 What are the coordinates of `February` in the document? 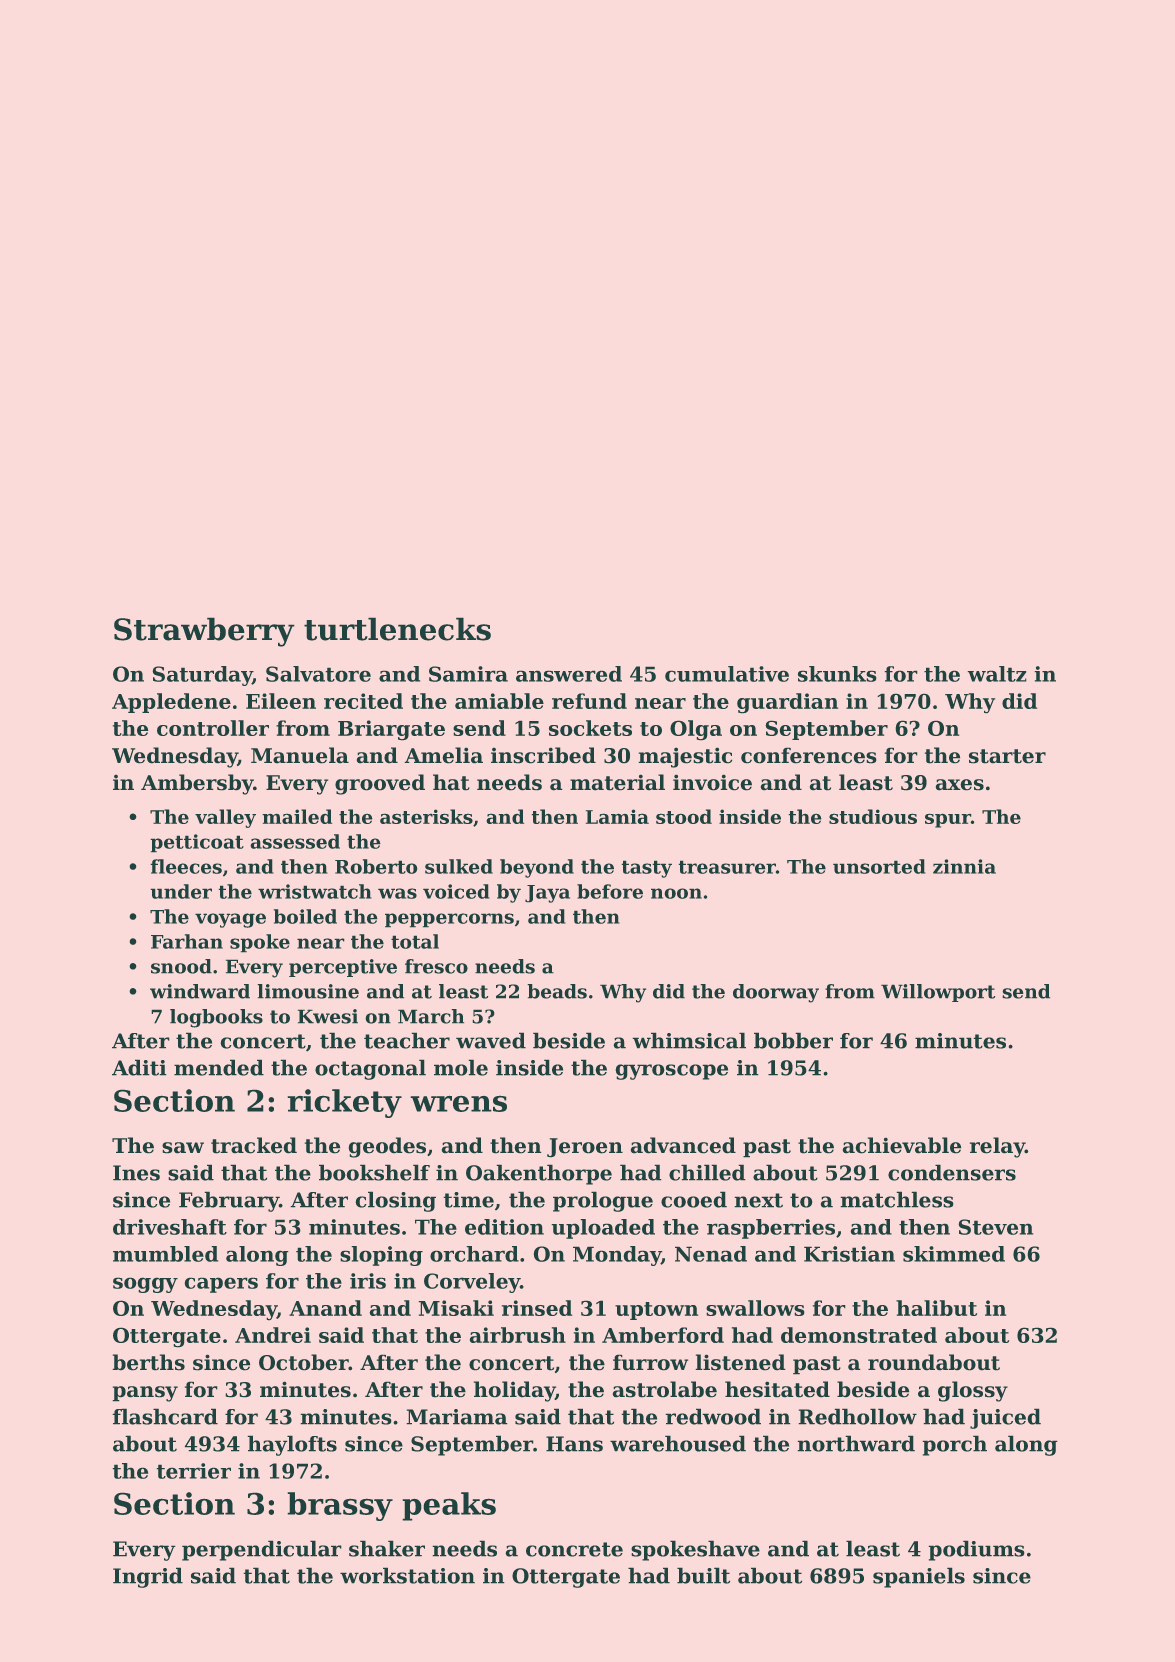 It's located at (229, 1201).
